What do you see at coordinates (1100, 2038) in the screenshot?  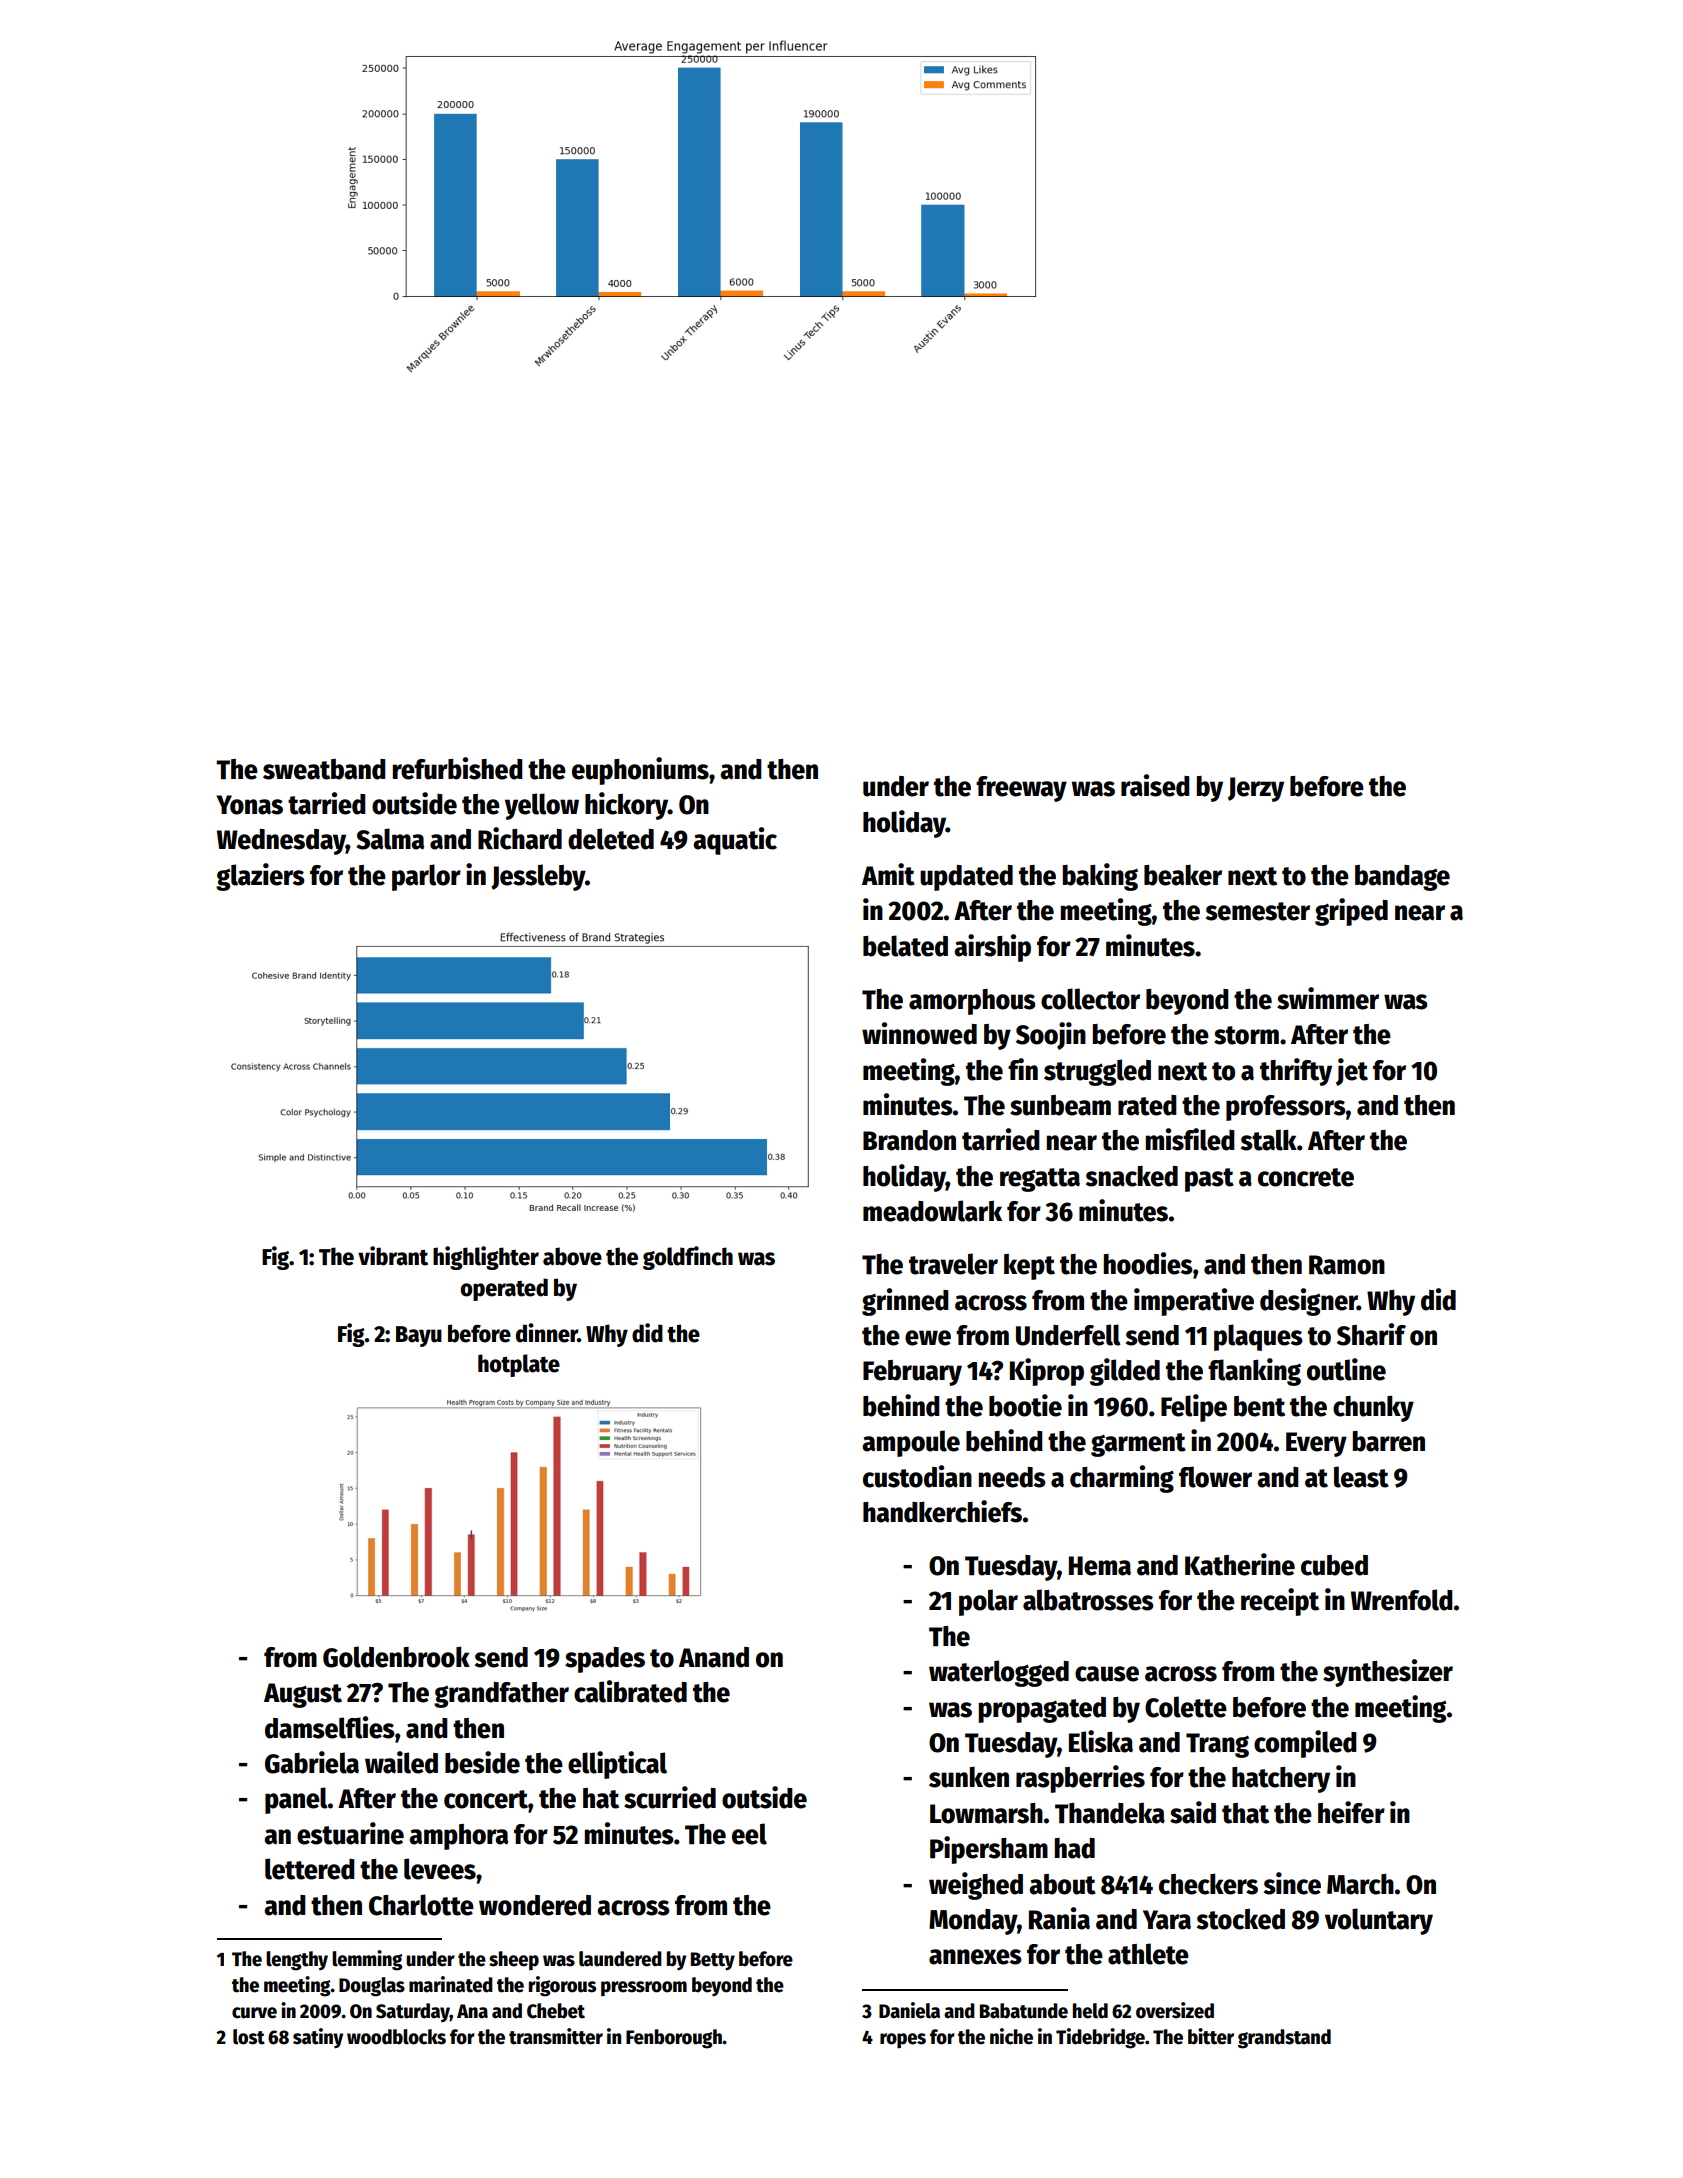 I see `Tidebridge` at bounding box center [1100, 2038].
